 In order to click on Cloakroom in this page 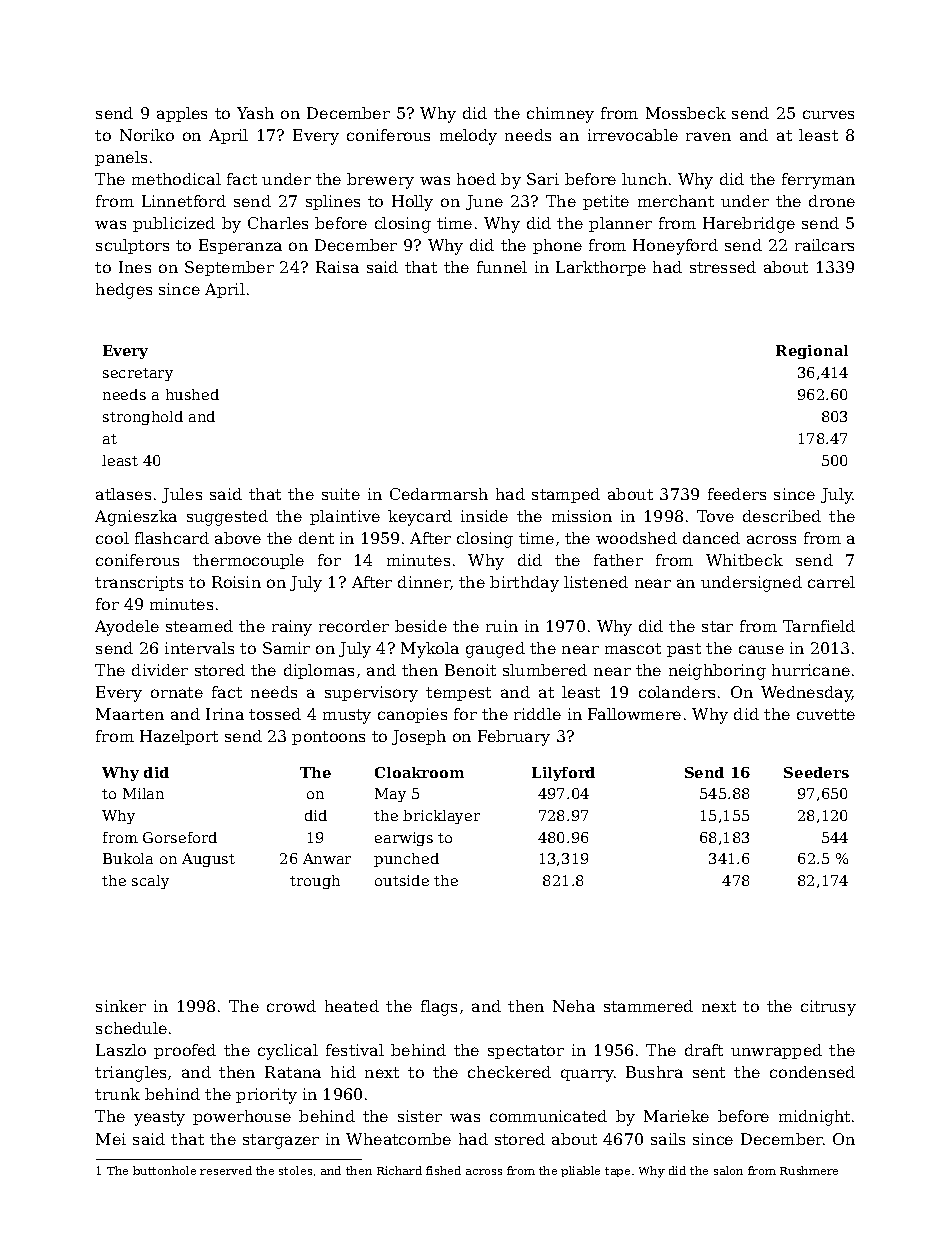, I will do `click(419, 772)`.
